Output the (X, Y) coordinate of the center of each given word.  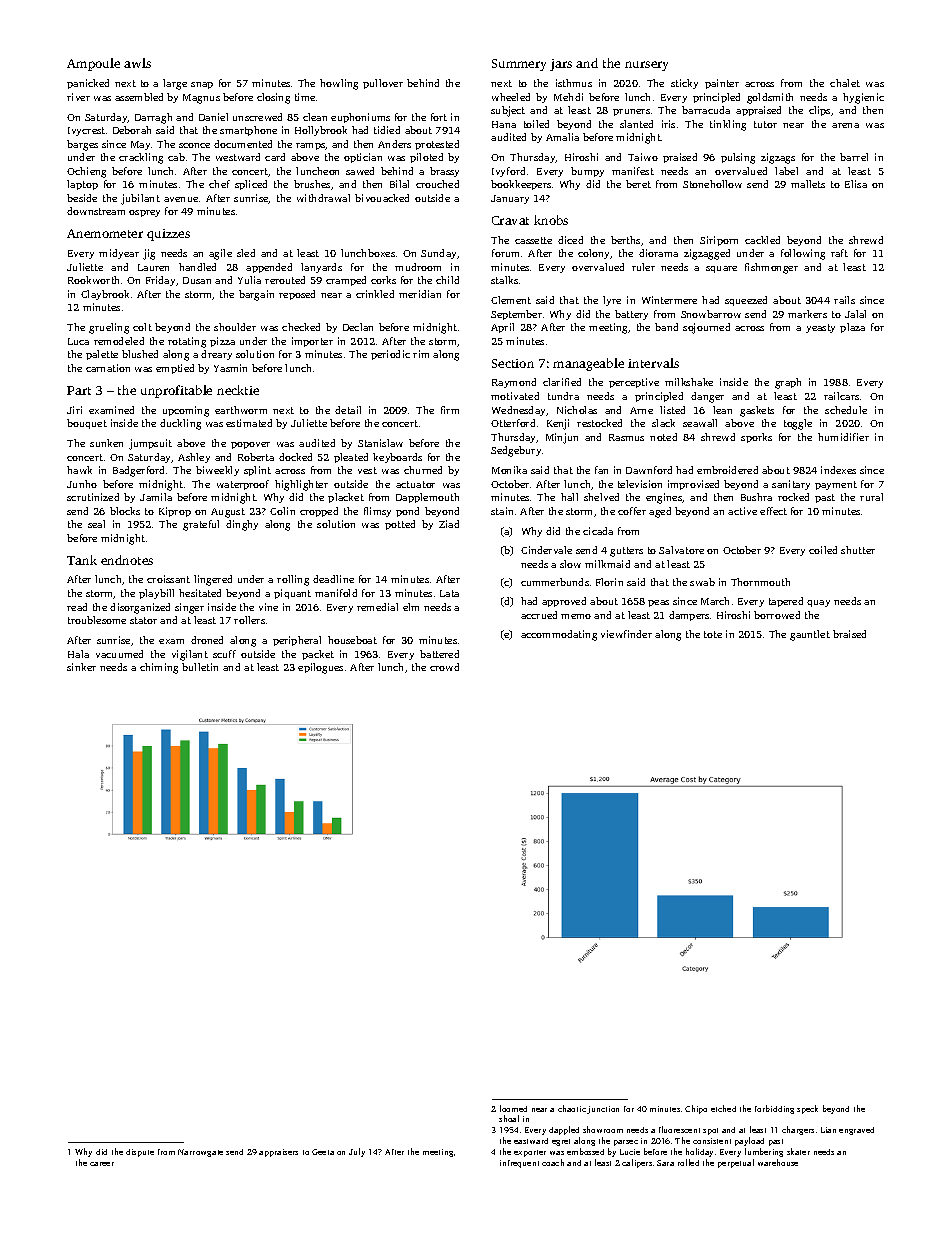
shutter (858, 550)
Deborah (132, 130)
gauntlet (810, 635)
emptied (175, 369)
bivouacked (382, 198)
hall (569, 497)
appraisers (278, 1153)
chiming (159, 668)
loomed (513, 1108)
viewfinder (626, 634)
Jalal (855, 314)
